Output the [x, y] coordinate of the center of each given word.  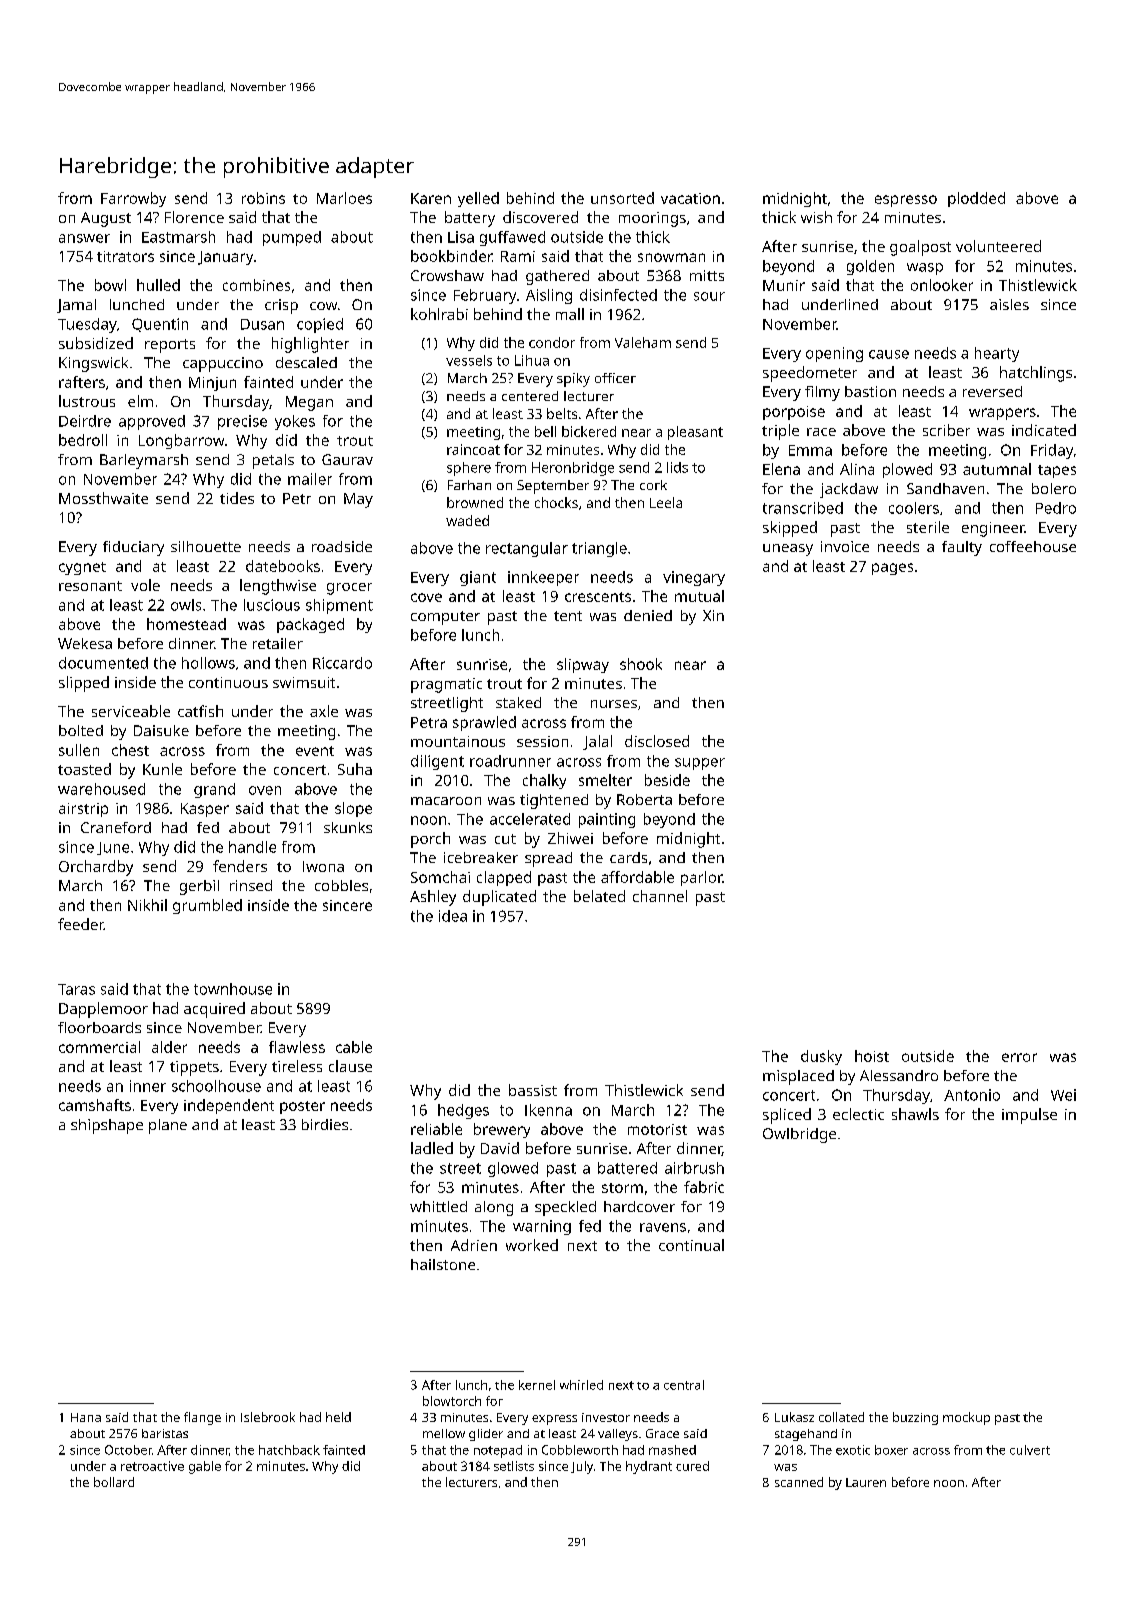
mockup [966, 1418]
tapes [1057, 471]
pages [892, 569]
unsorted [622, 198]
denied [648, 615]
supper [700, 764]
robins [263, 198]
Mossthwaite [103, 498]
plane [168, 1126]
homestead [186, 624]
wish [816, 217]
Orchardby [96, 868]
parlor [702, 878]
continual [691, 1245]
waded [467, 520]
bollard [114, 1482]
